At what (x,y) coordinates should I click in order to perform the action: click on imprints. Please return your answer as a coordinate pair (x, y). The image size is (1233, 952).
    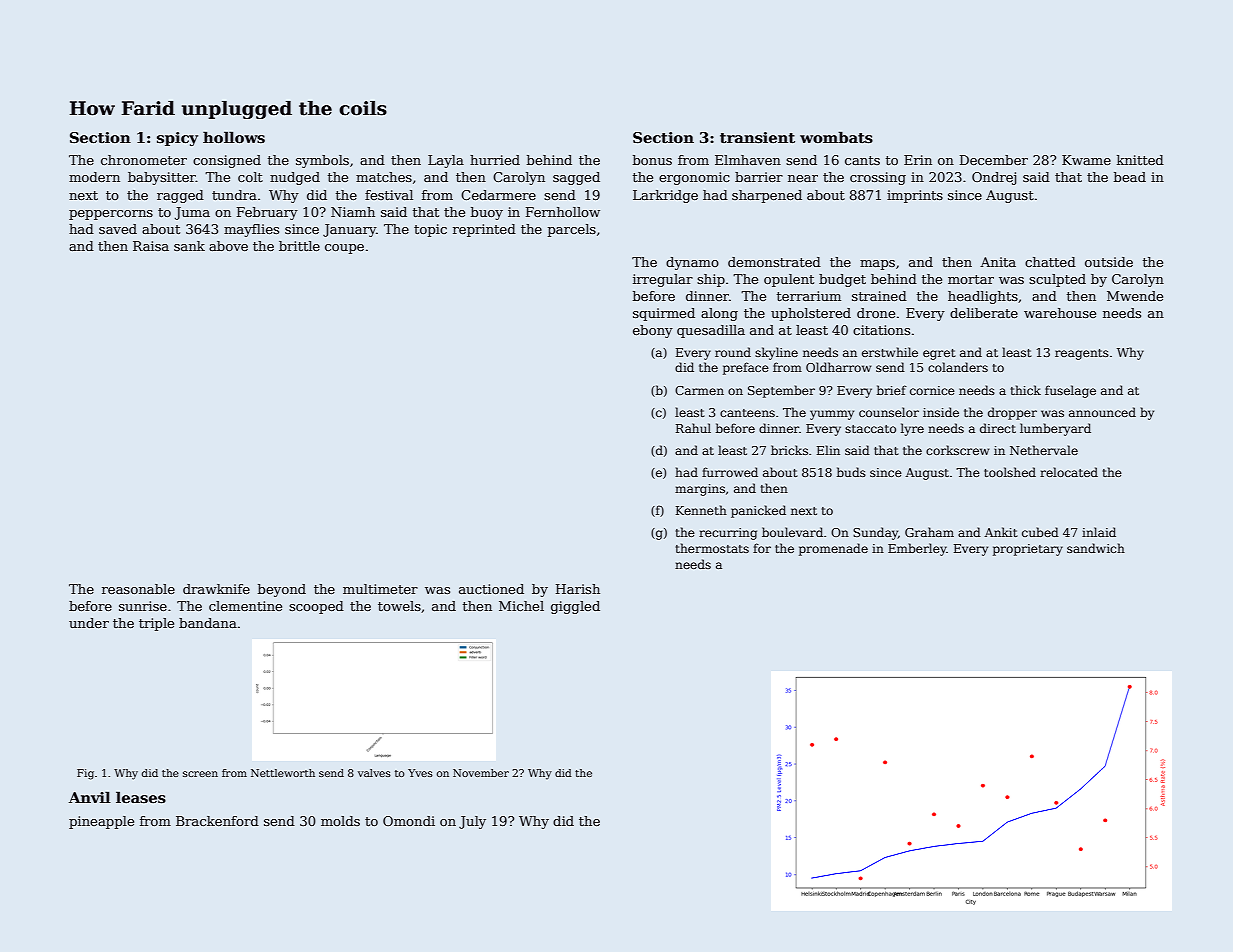
    Looking at the image, I should click on (915, 196).
